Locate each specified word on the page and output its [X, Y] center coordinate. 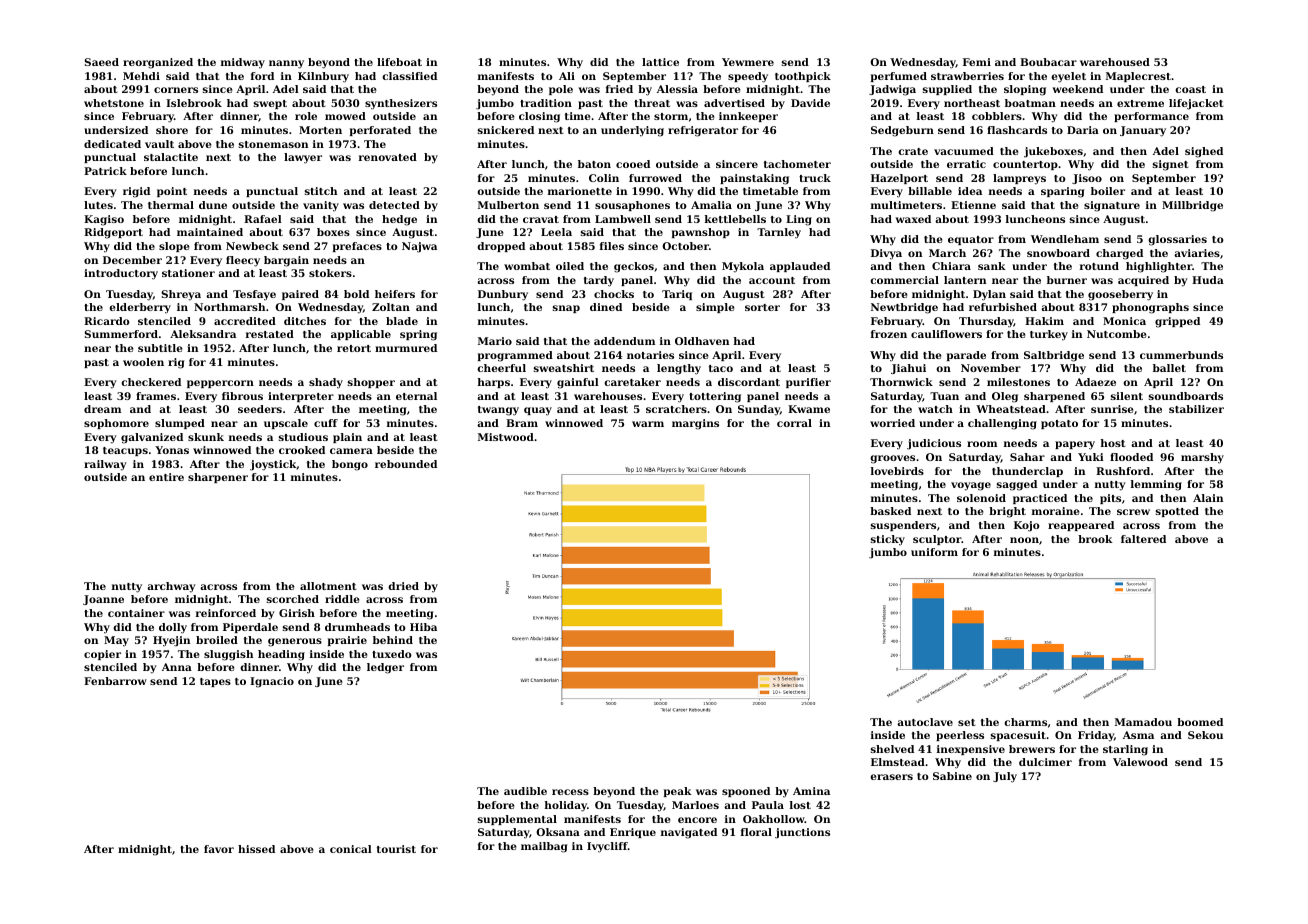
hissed [256, 849]
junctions [802, 833]
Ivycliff [607, 847]
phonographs [1150, 308]
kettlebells [735, 219]
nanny [286, 64]
